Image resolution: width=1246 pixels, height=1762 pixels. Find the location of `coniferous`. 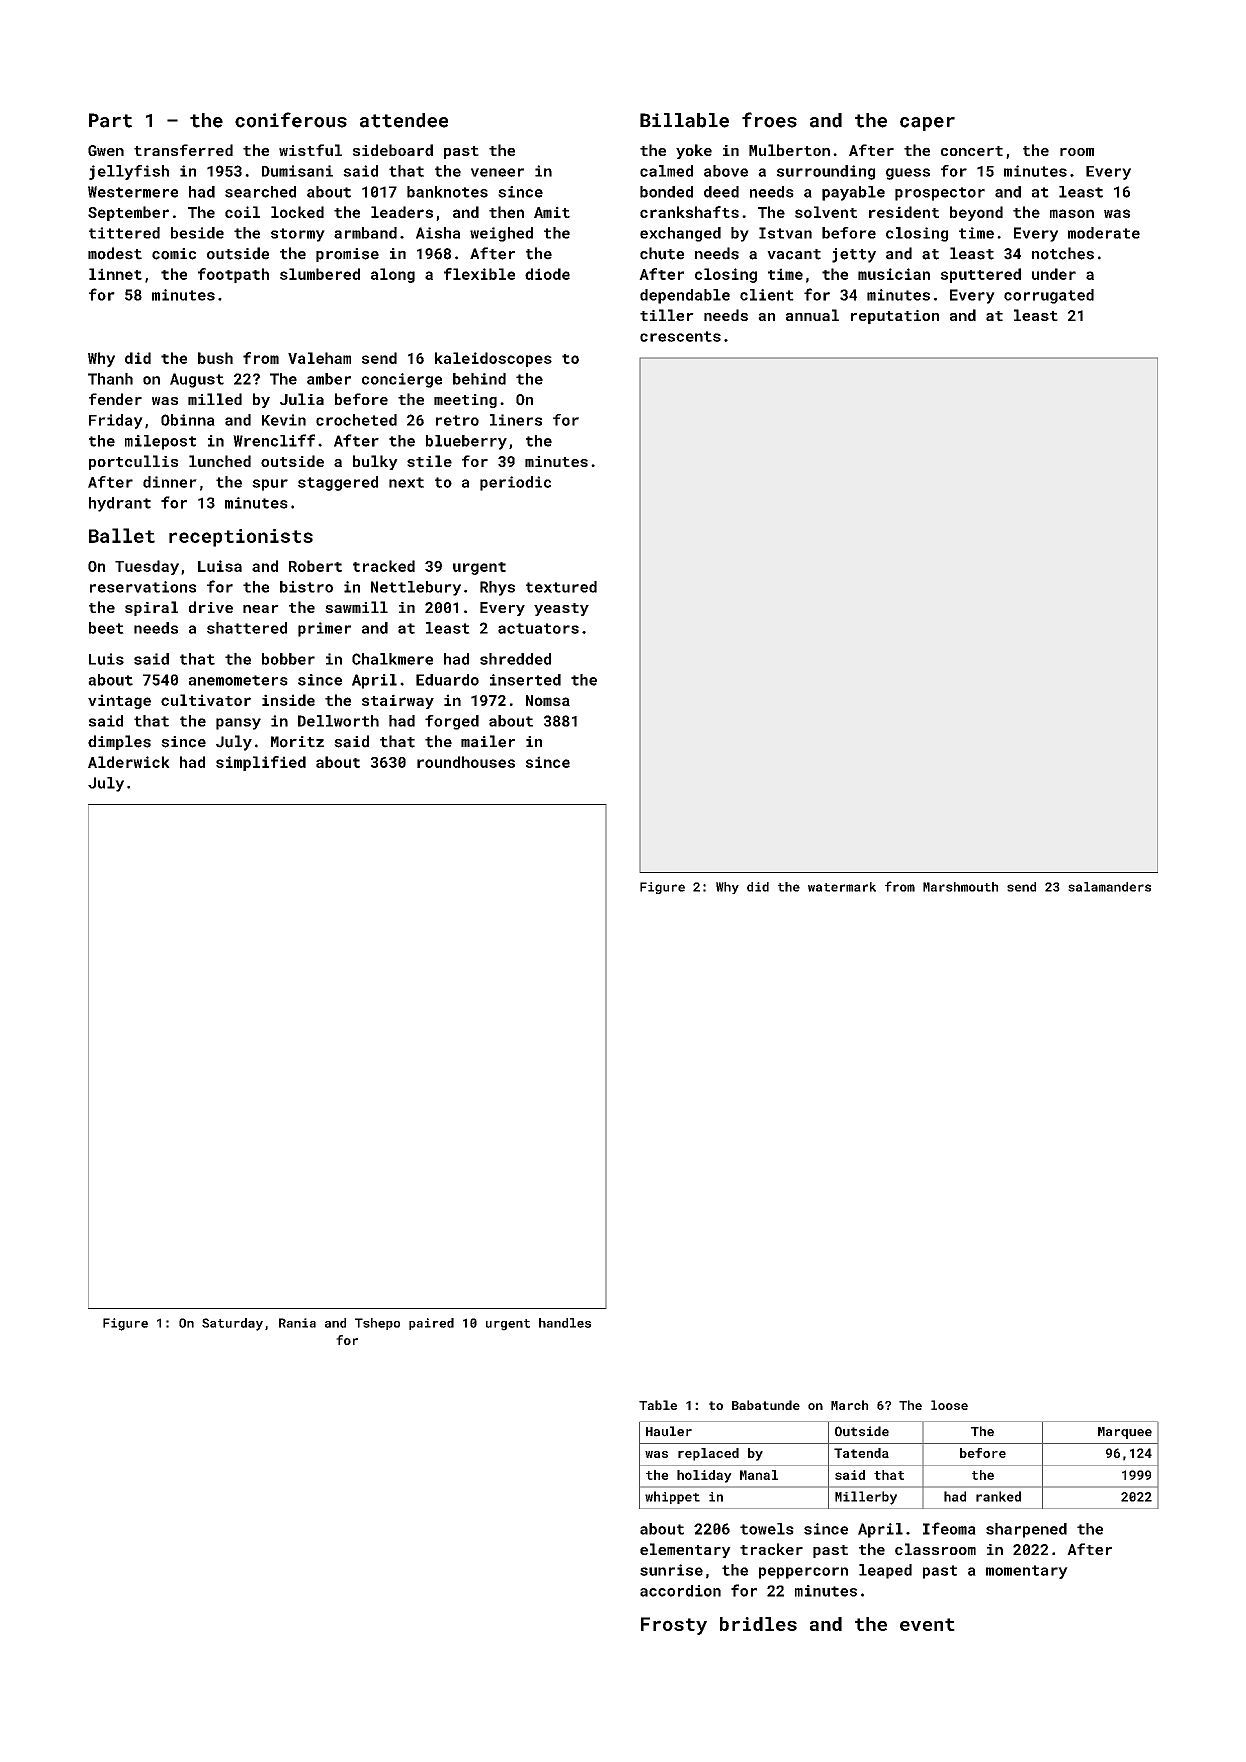

coniferous is located at coordinates (291, 120).
